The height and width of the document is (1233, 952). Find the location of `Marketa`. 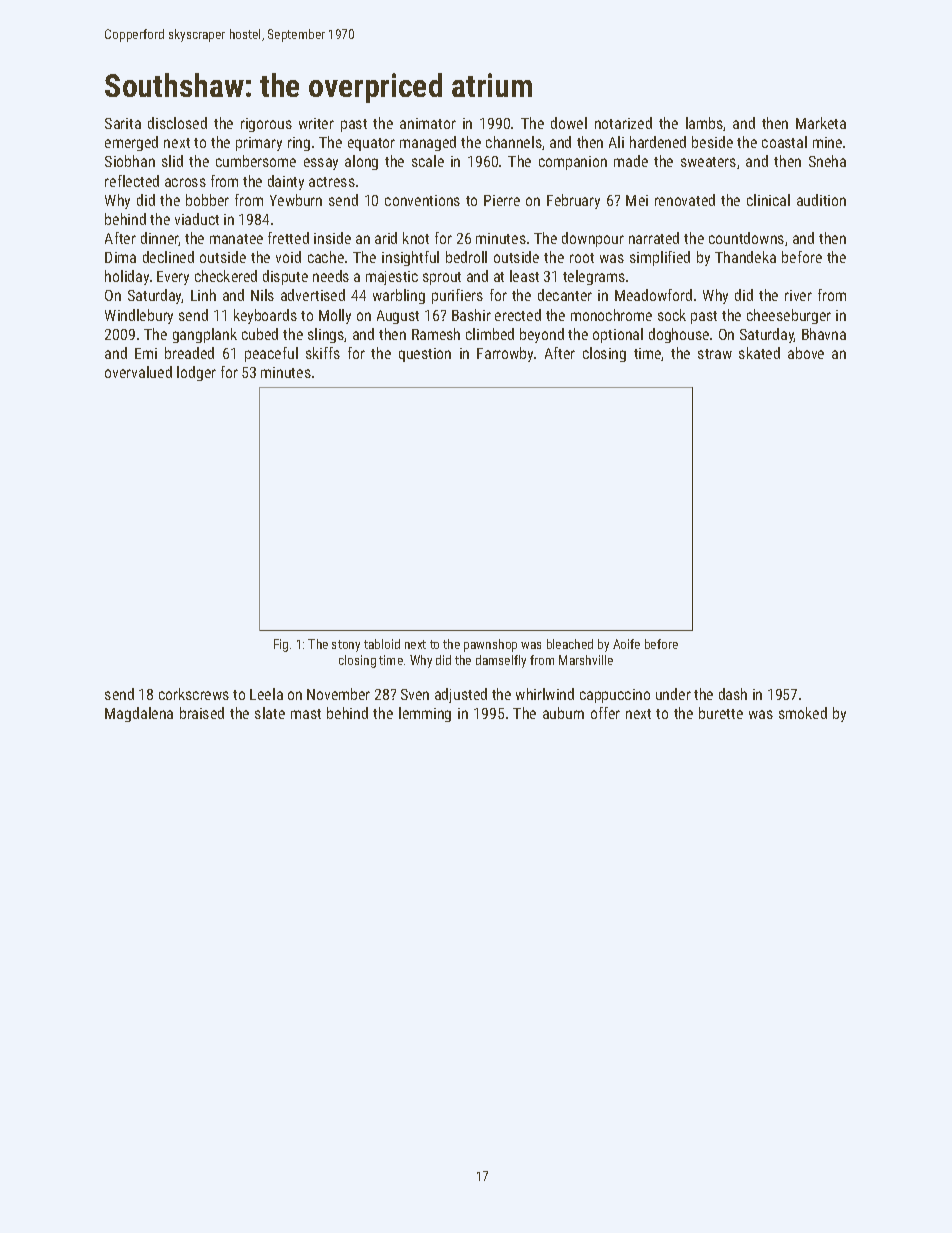

Marketa is located at coordinates (821, 123).
